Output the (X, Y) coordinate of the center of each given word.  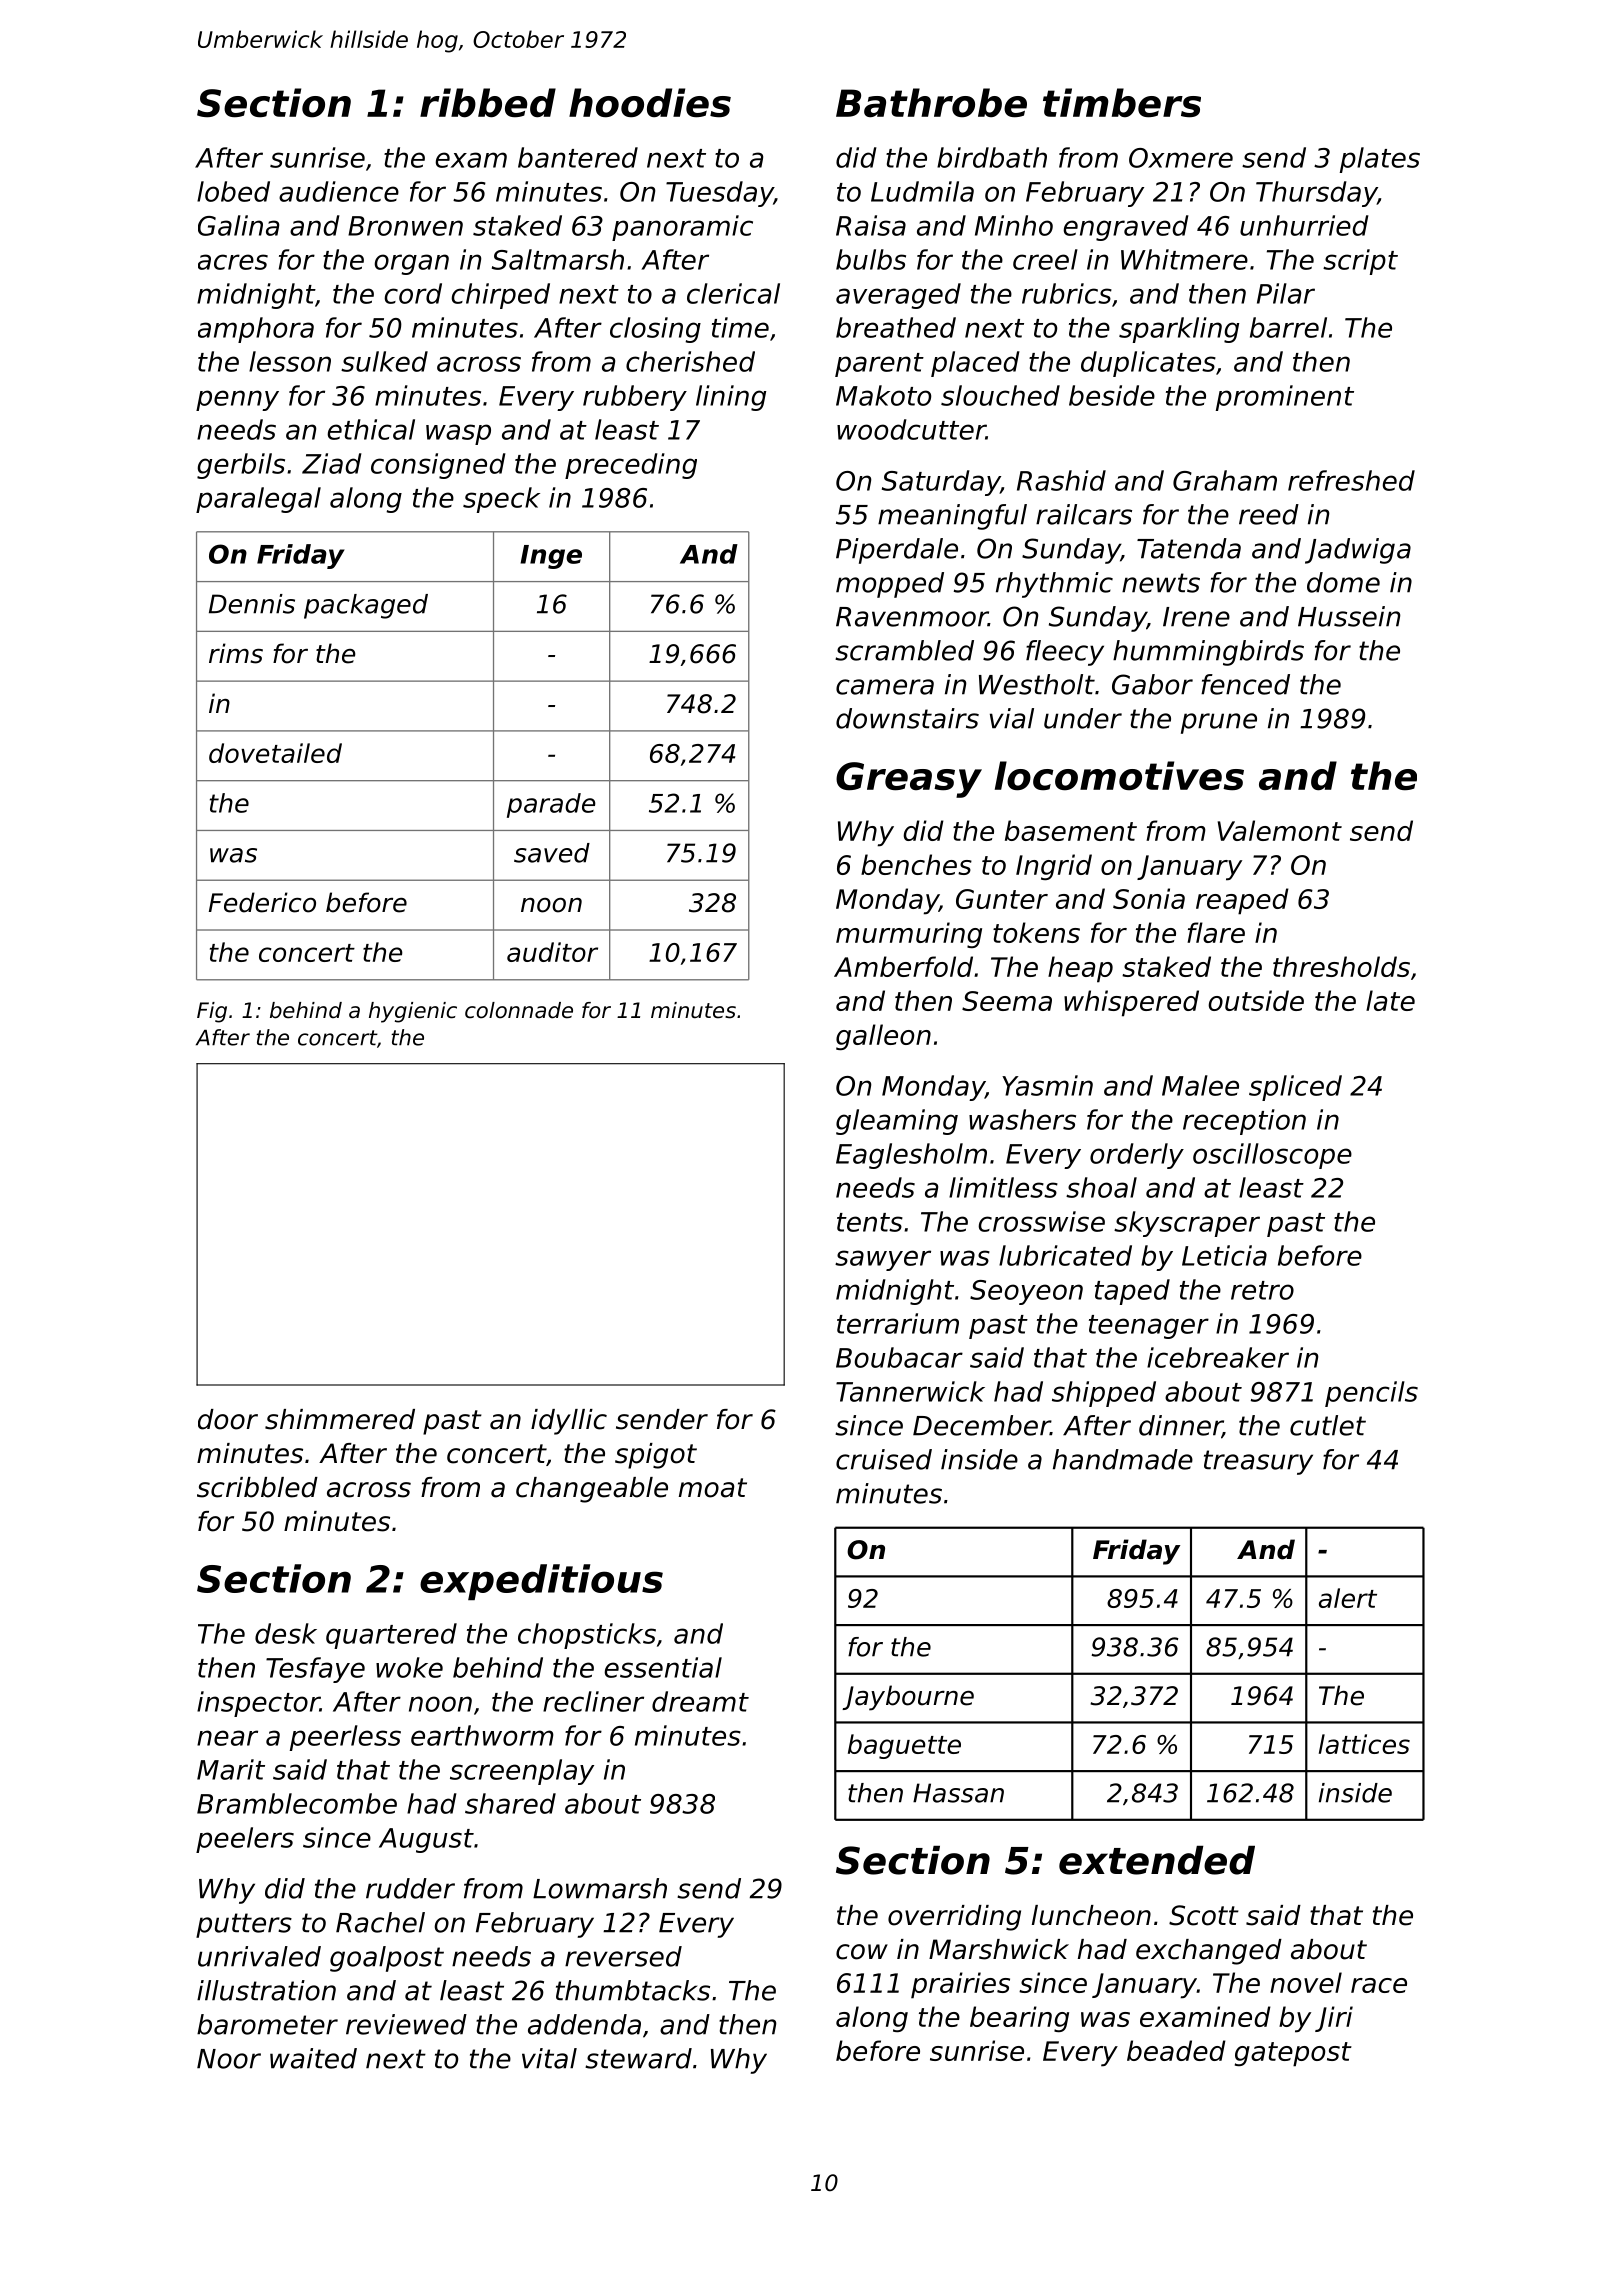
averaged (898, 296)
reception (1244, 1122)
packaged (366, 606)
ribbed (488, 103)
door (228, 1419)
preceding (631, 466)
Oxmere (1181, 158)
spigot (656, 1456)
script (1360, 262)
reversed (623, 1956)
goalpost (387, 1959)
